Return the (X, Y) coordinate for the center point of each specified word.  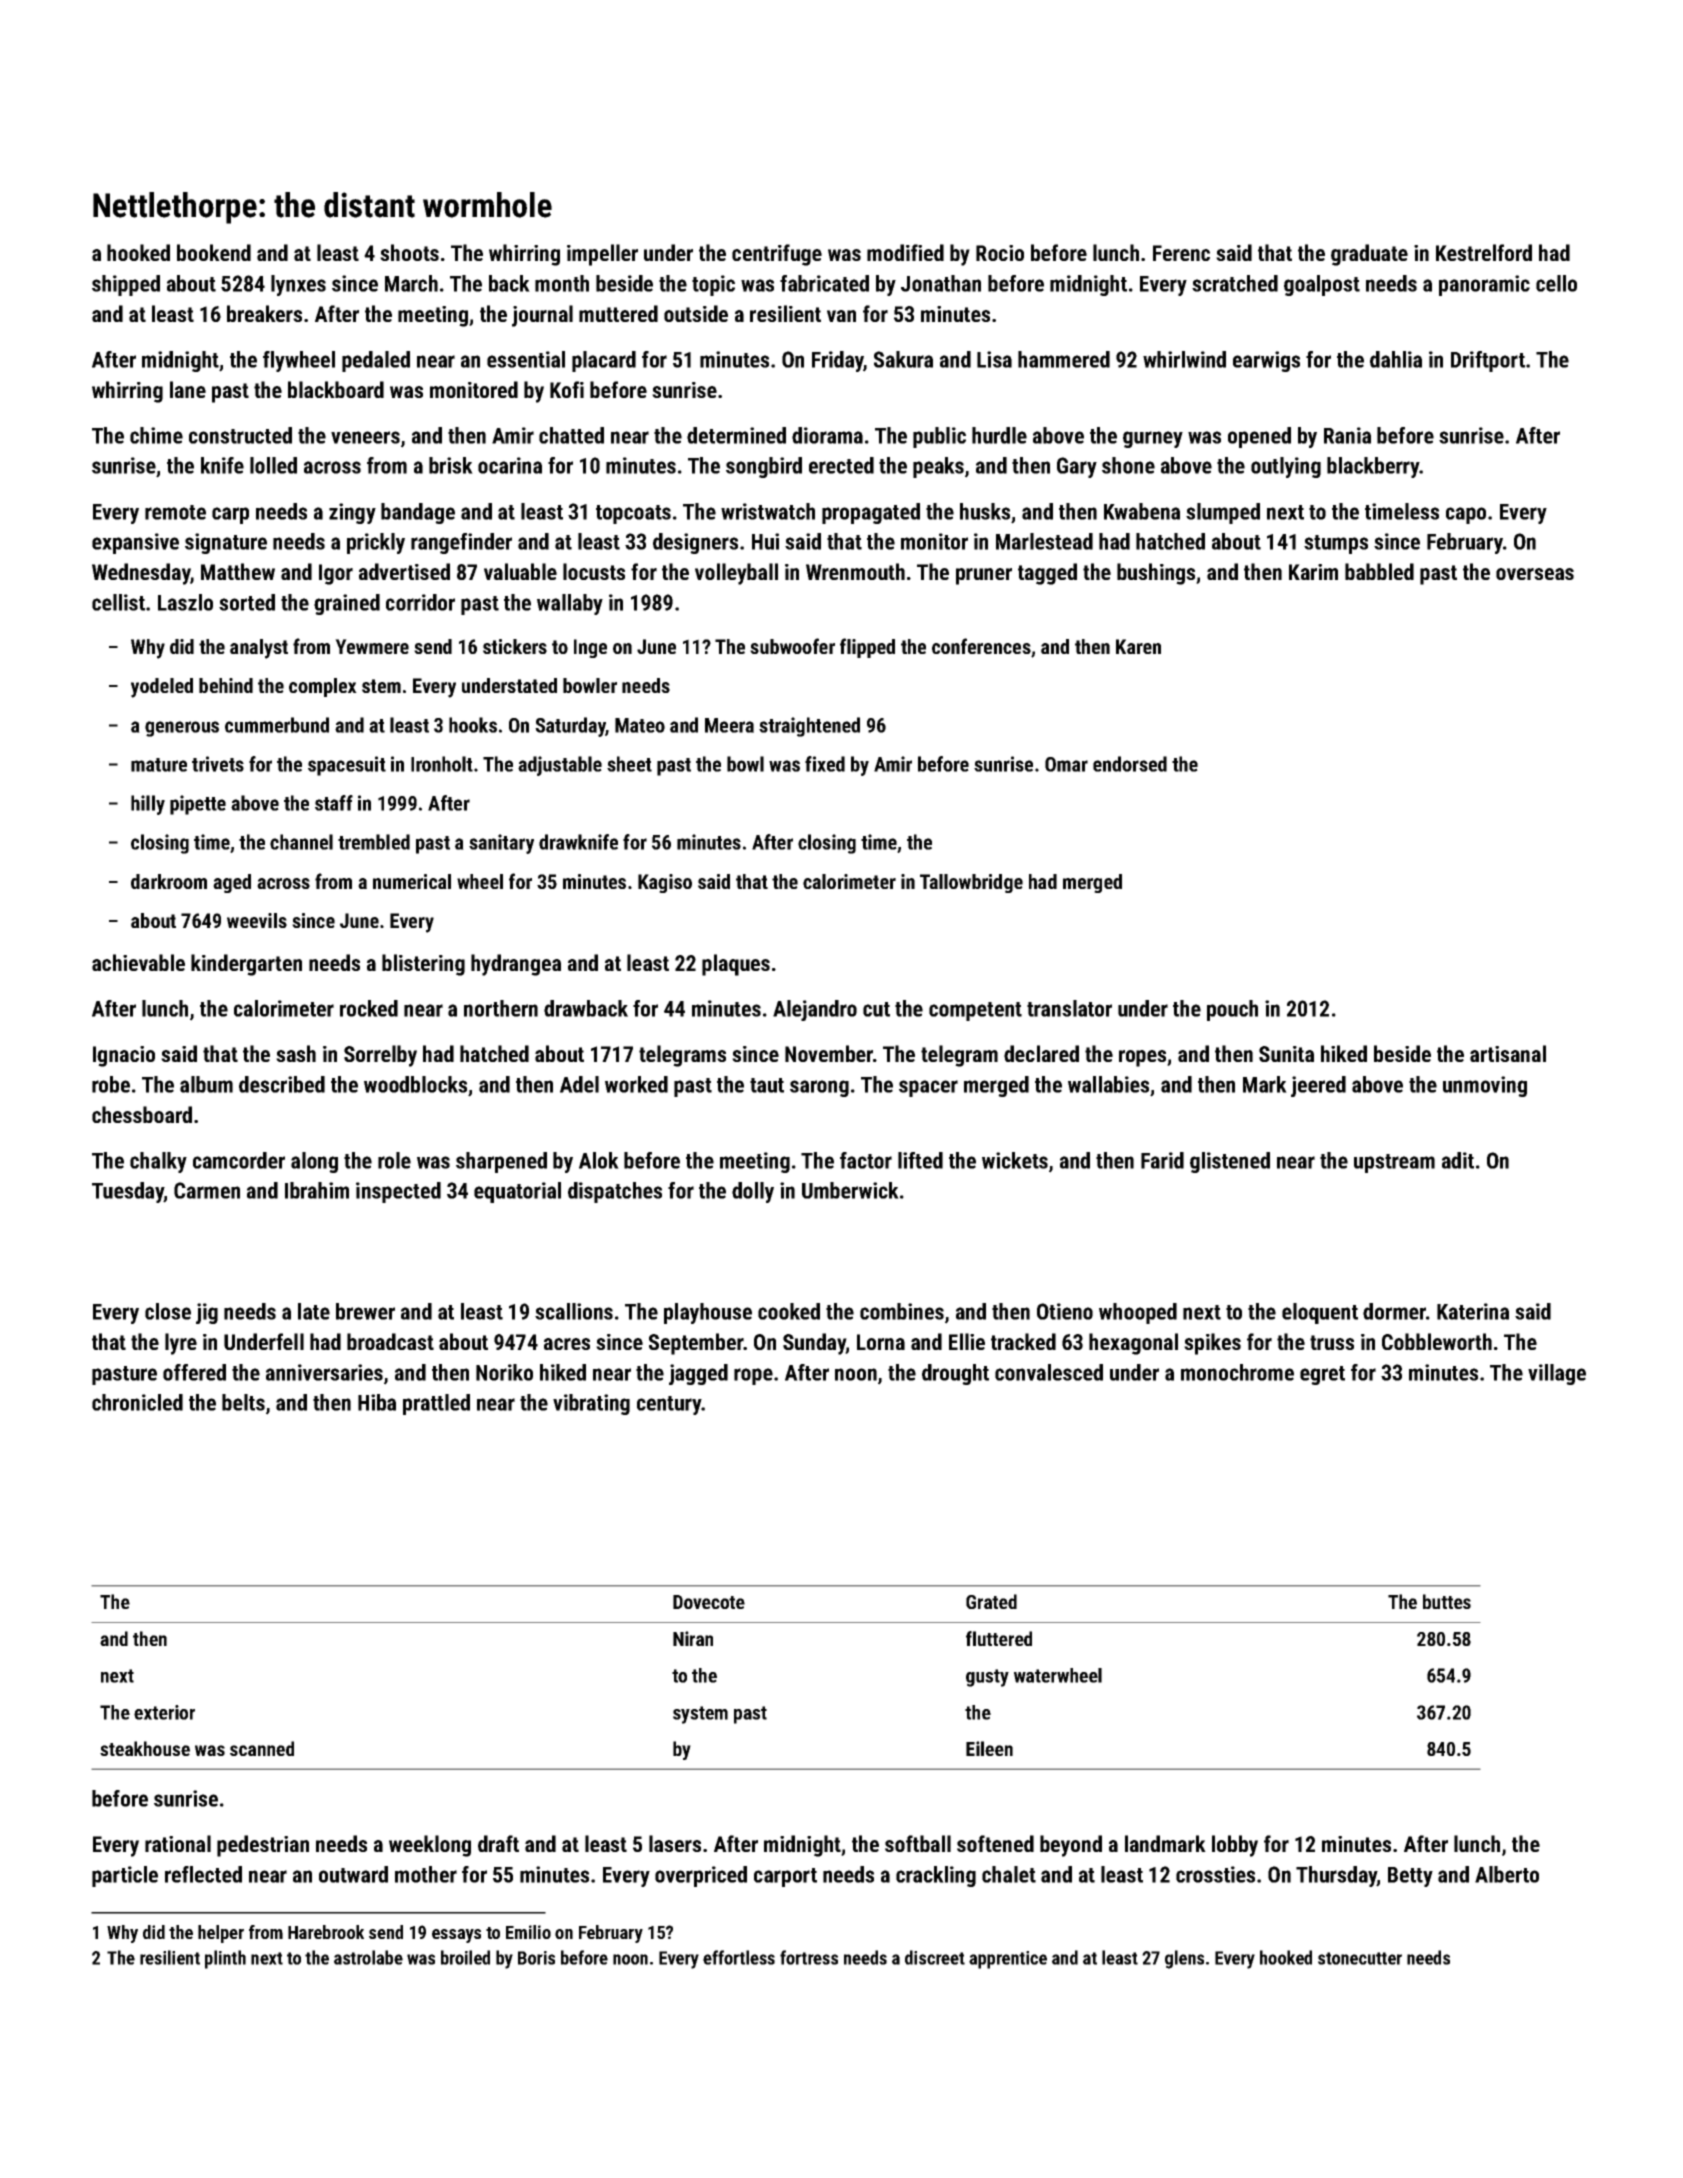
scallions (574, 1311)
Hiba (377, 1402)
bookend (214, 252)
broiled (465, 1957)
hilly (148, 805)
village (1557, 1374)
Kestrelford (1484, 252)
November (829, 1053)
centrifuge (777, 255)
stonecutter (1360, 1958)
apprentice (1008, 1960)
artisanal (1508, 1053)
